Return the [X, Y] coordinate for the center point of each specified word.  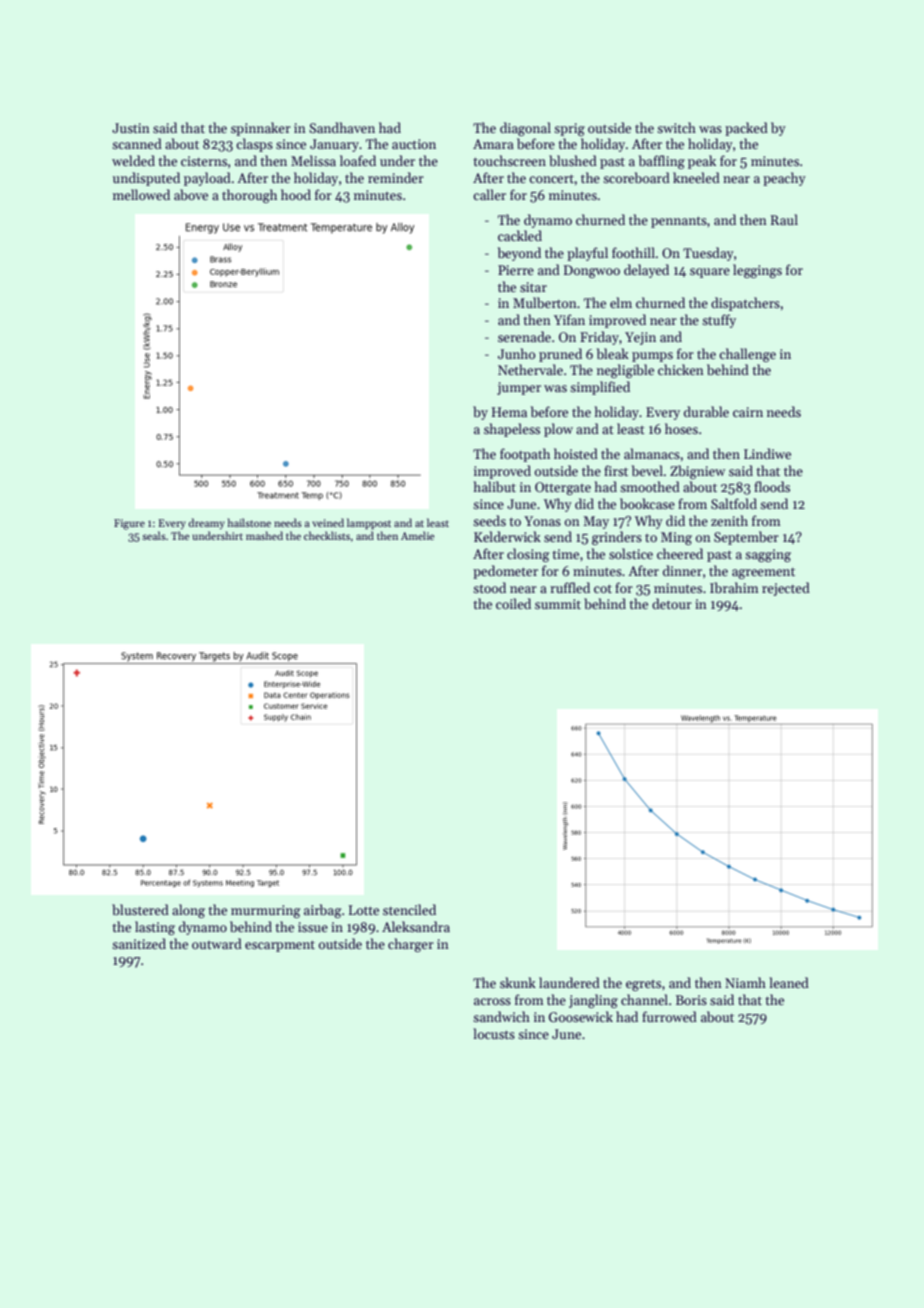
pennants [679, 222]
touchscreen [509, 160]
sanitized [139, 943]
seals [154, 535]
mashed [264, 535]
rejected [786, 589]
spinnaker [261, 129]
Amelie [418, 535]
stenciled [409, 909]
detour [672, 603]
